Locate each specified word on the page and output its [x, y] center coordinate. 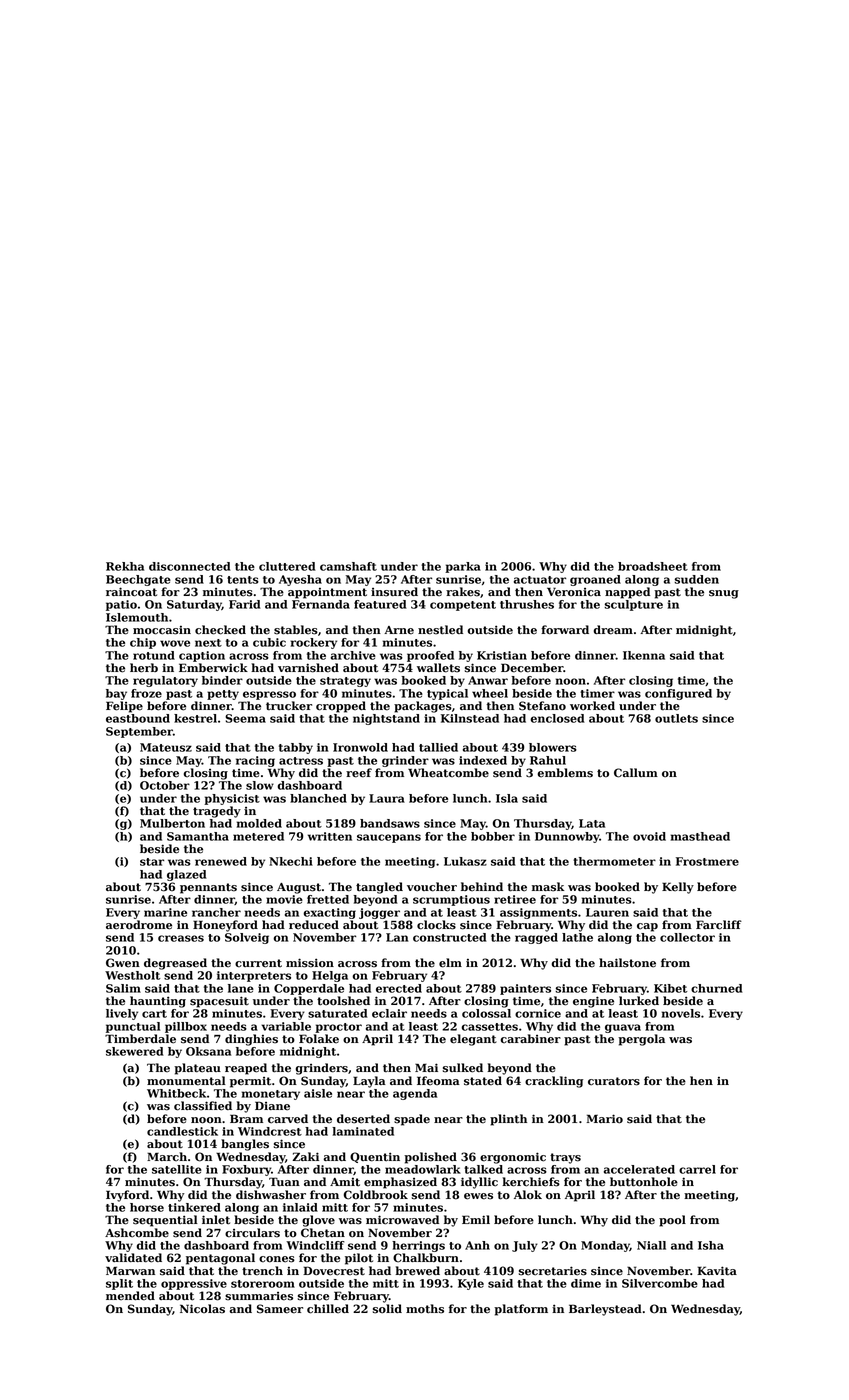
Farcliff [719, 925]
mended [130, 1296]
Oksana [208, 1051]
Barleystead [605, 1310]
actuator [540, 580]
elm [450, 963]
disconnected [190, 566]
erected [399, 988]
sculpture [633, 605]
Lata [592, 823]
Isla [507, 798]
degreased [175, 964]
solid [387, 1309]
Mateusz [166, 747]
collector [687, 937]
